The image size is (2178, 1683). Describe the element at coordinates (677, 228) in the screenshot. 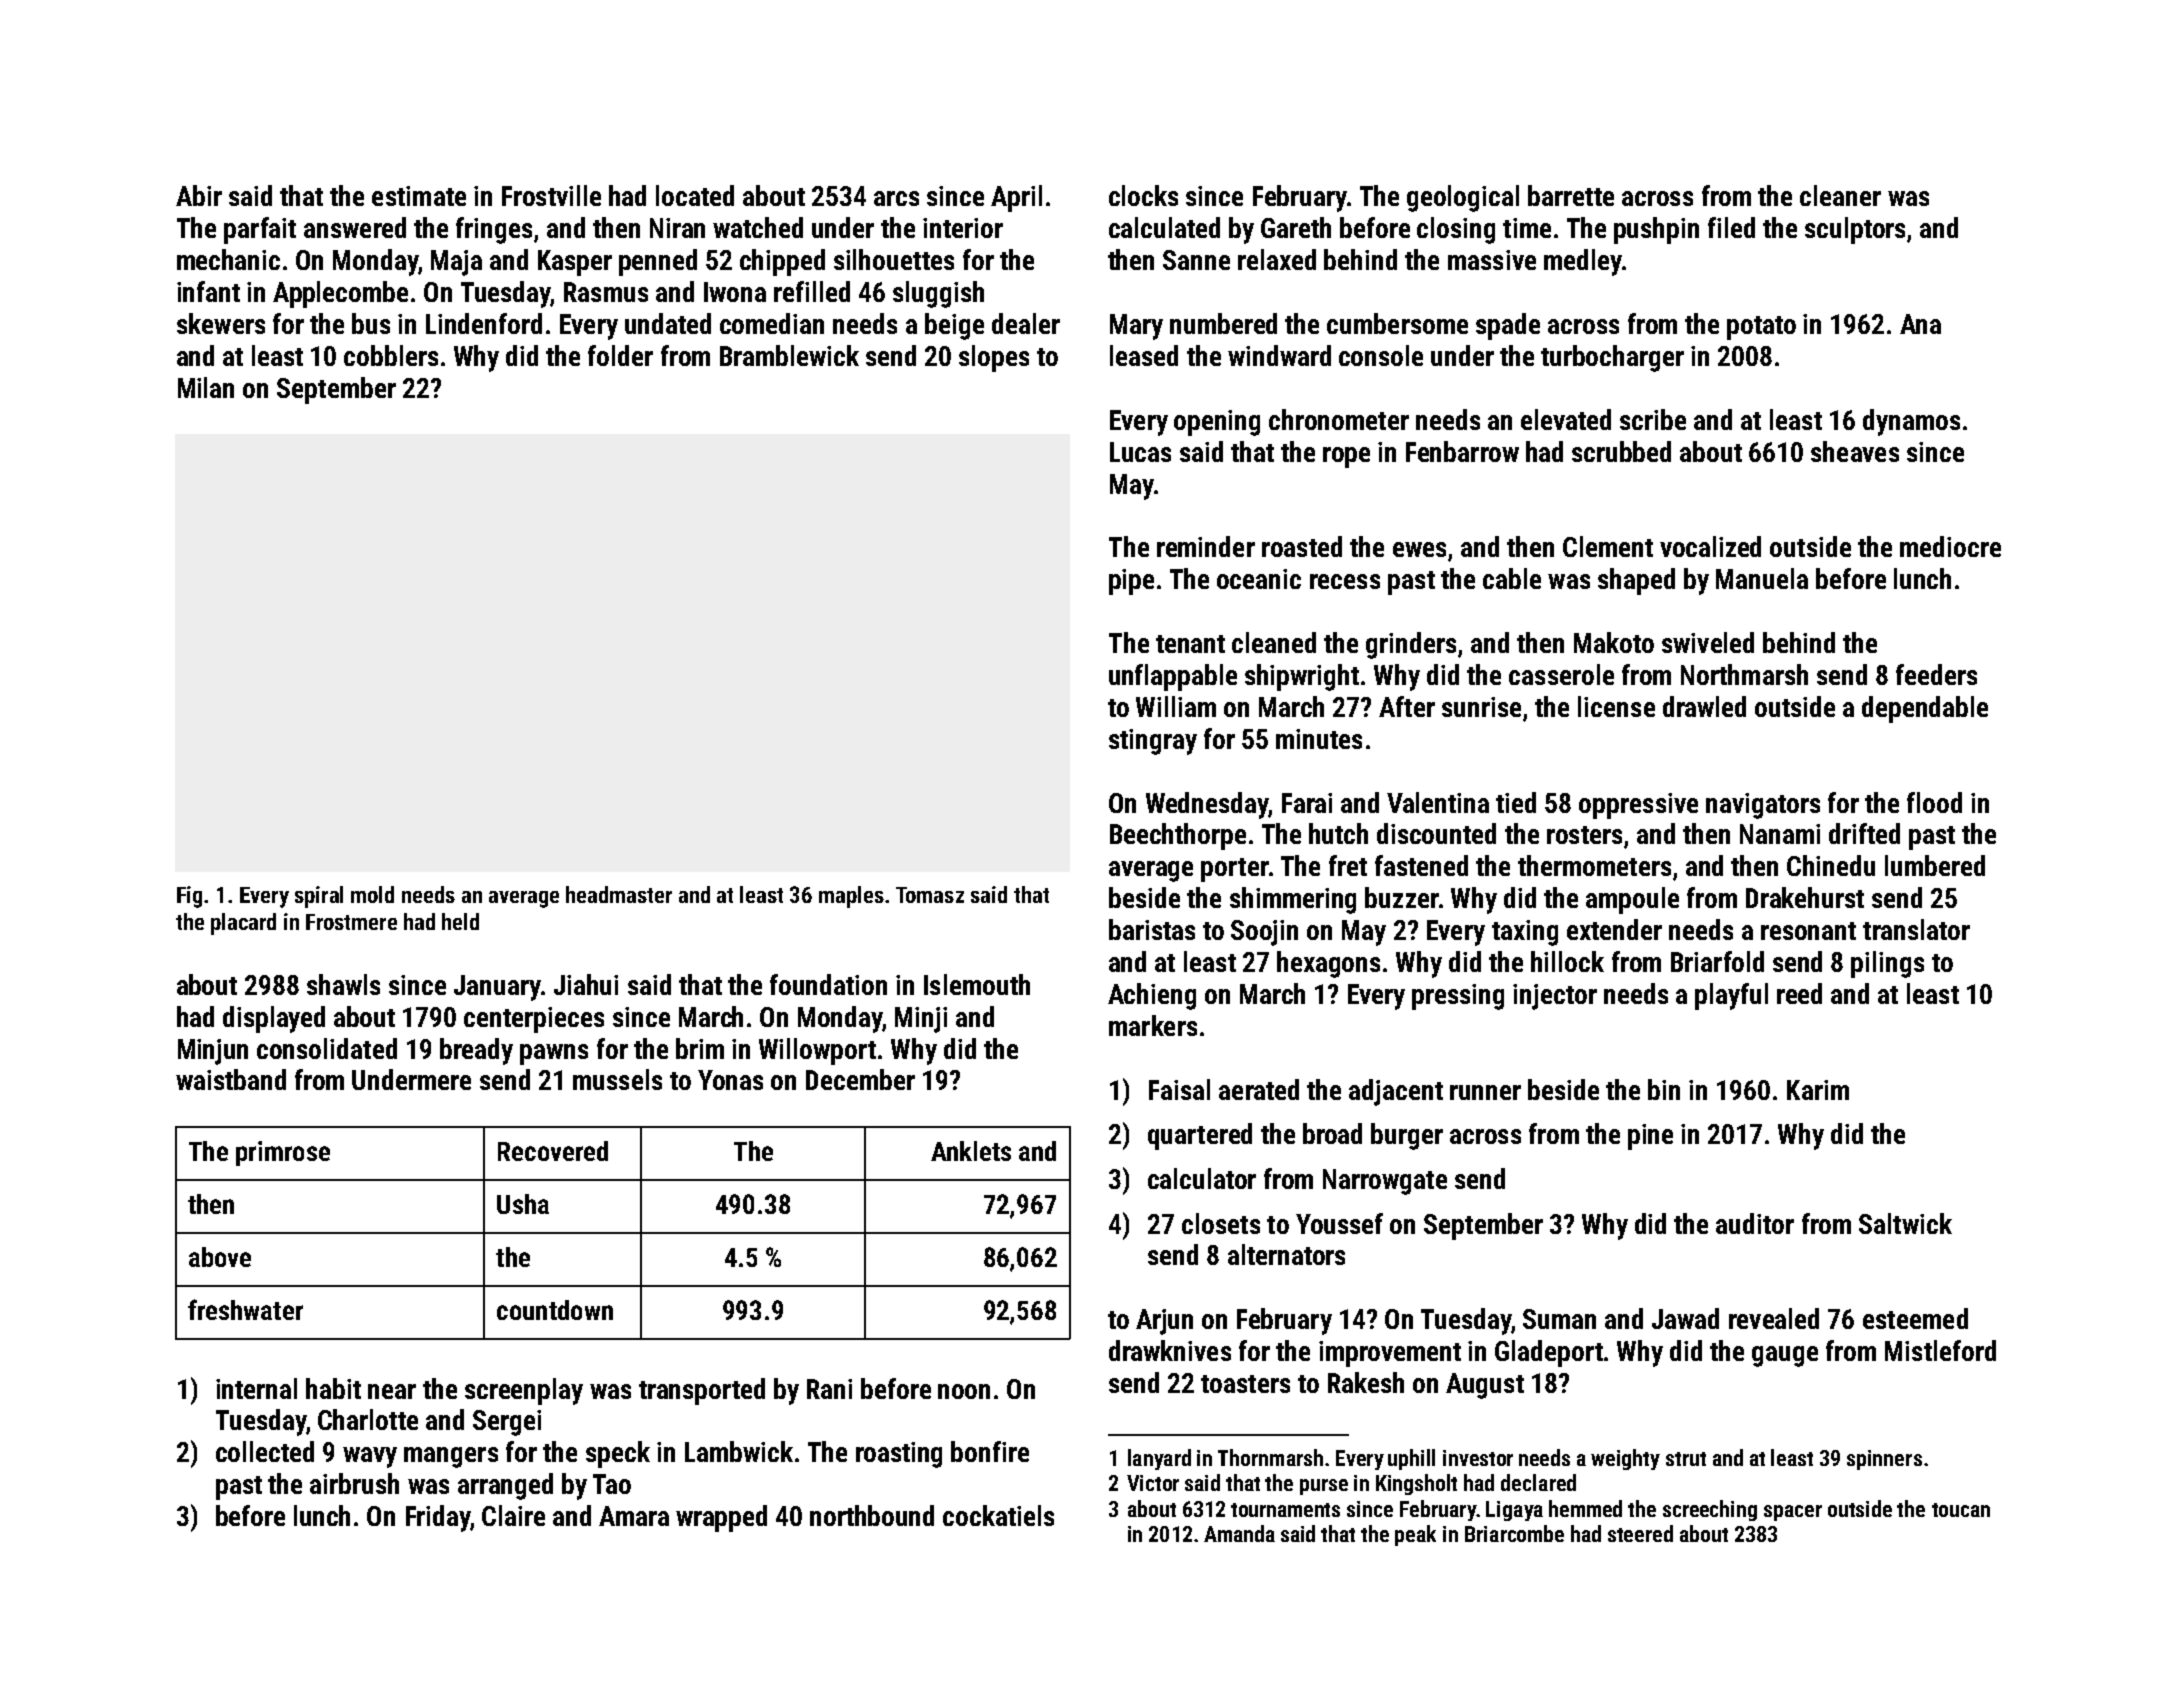

I see `Niran` at that location.
